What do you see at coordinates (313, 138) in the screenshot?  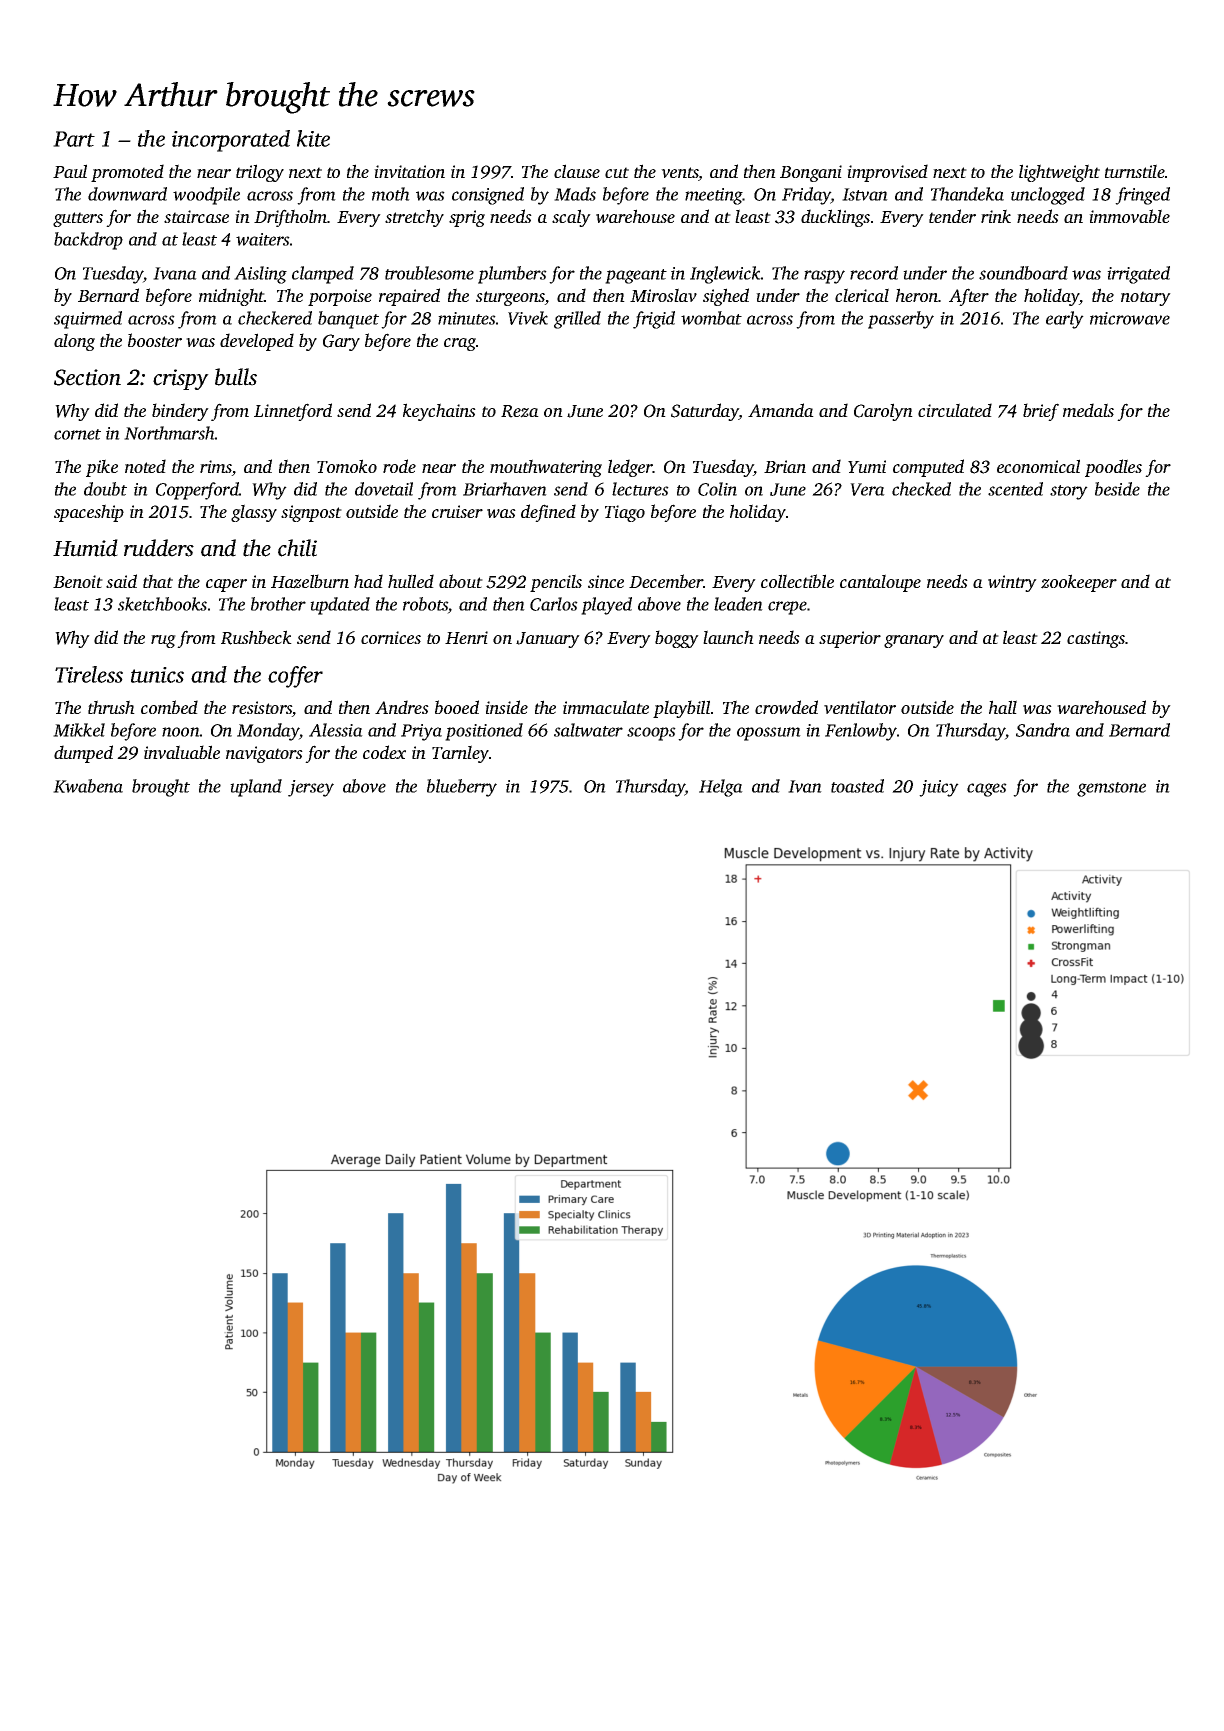 I see `kite` at bounding box center [313, 138].
